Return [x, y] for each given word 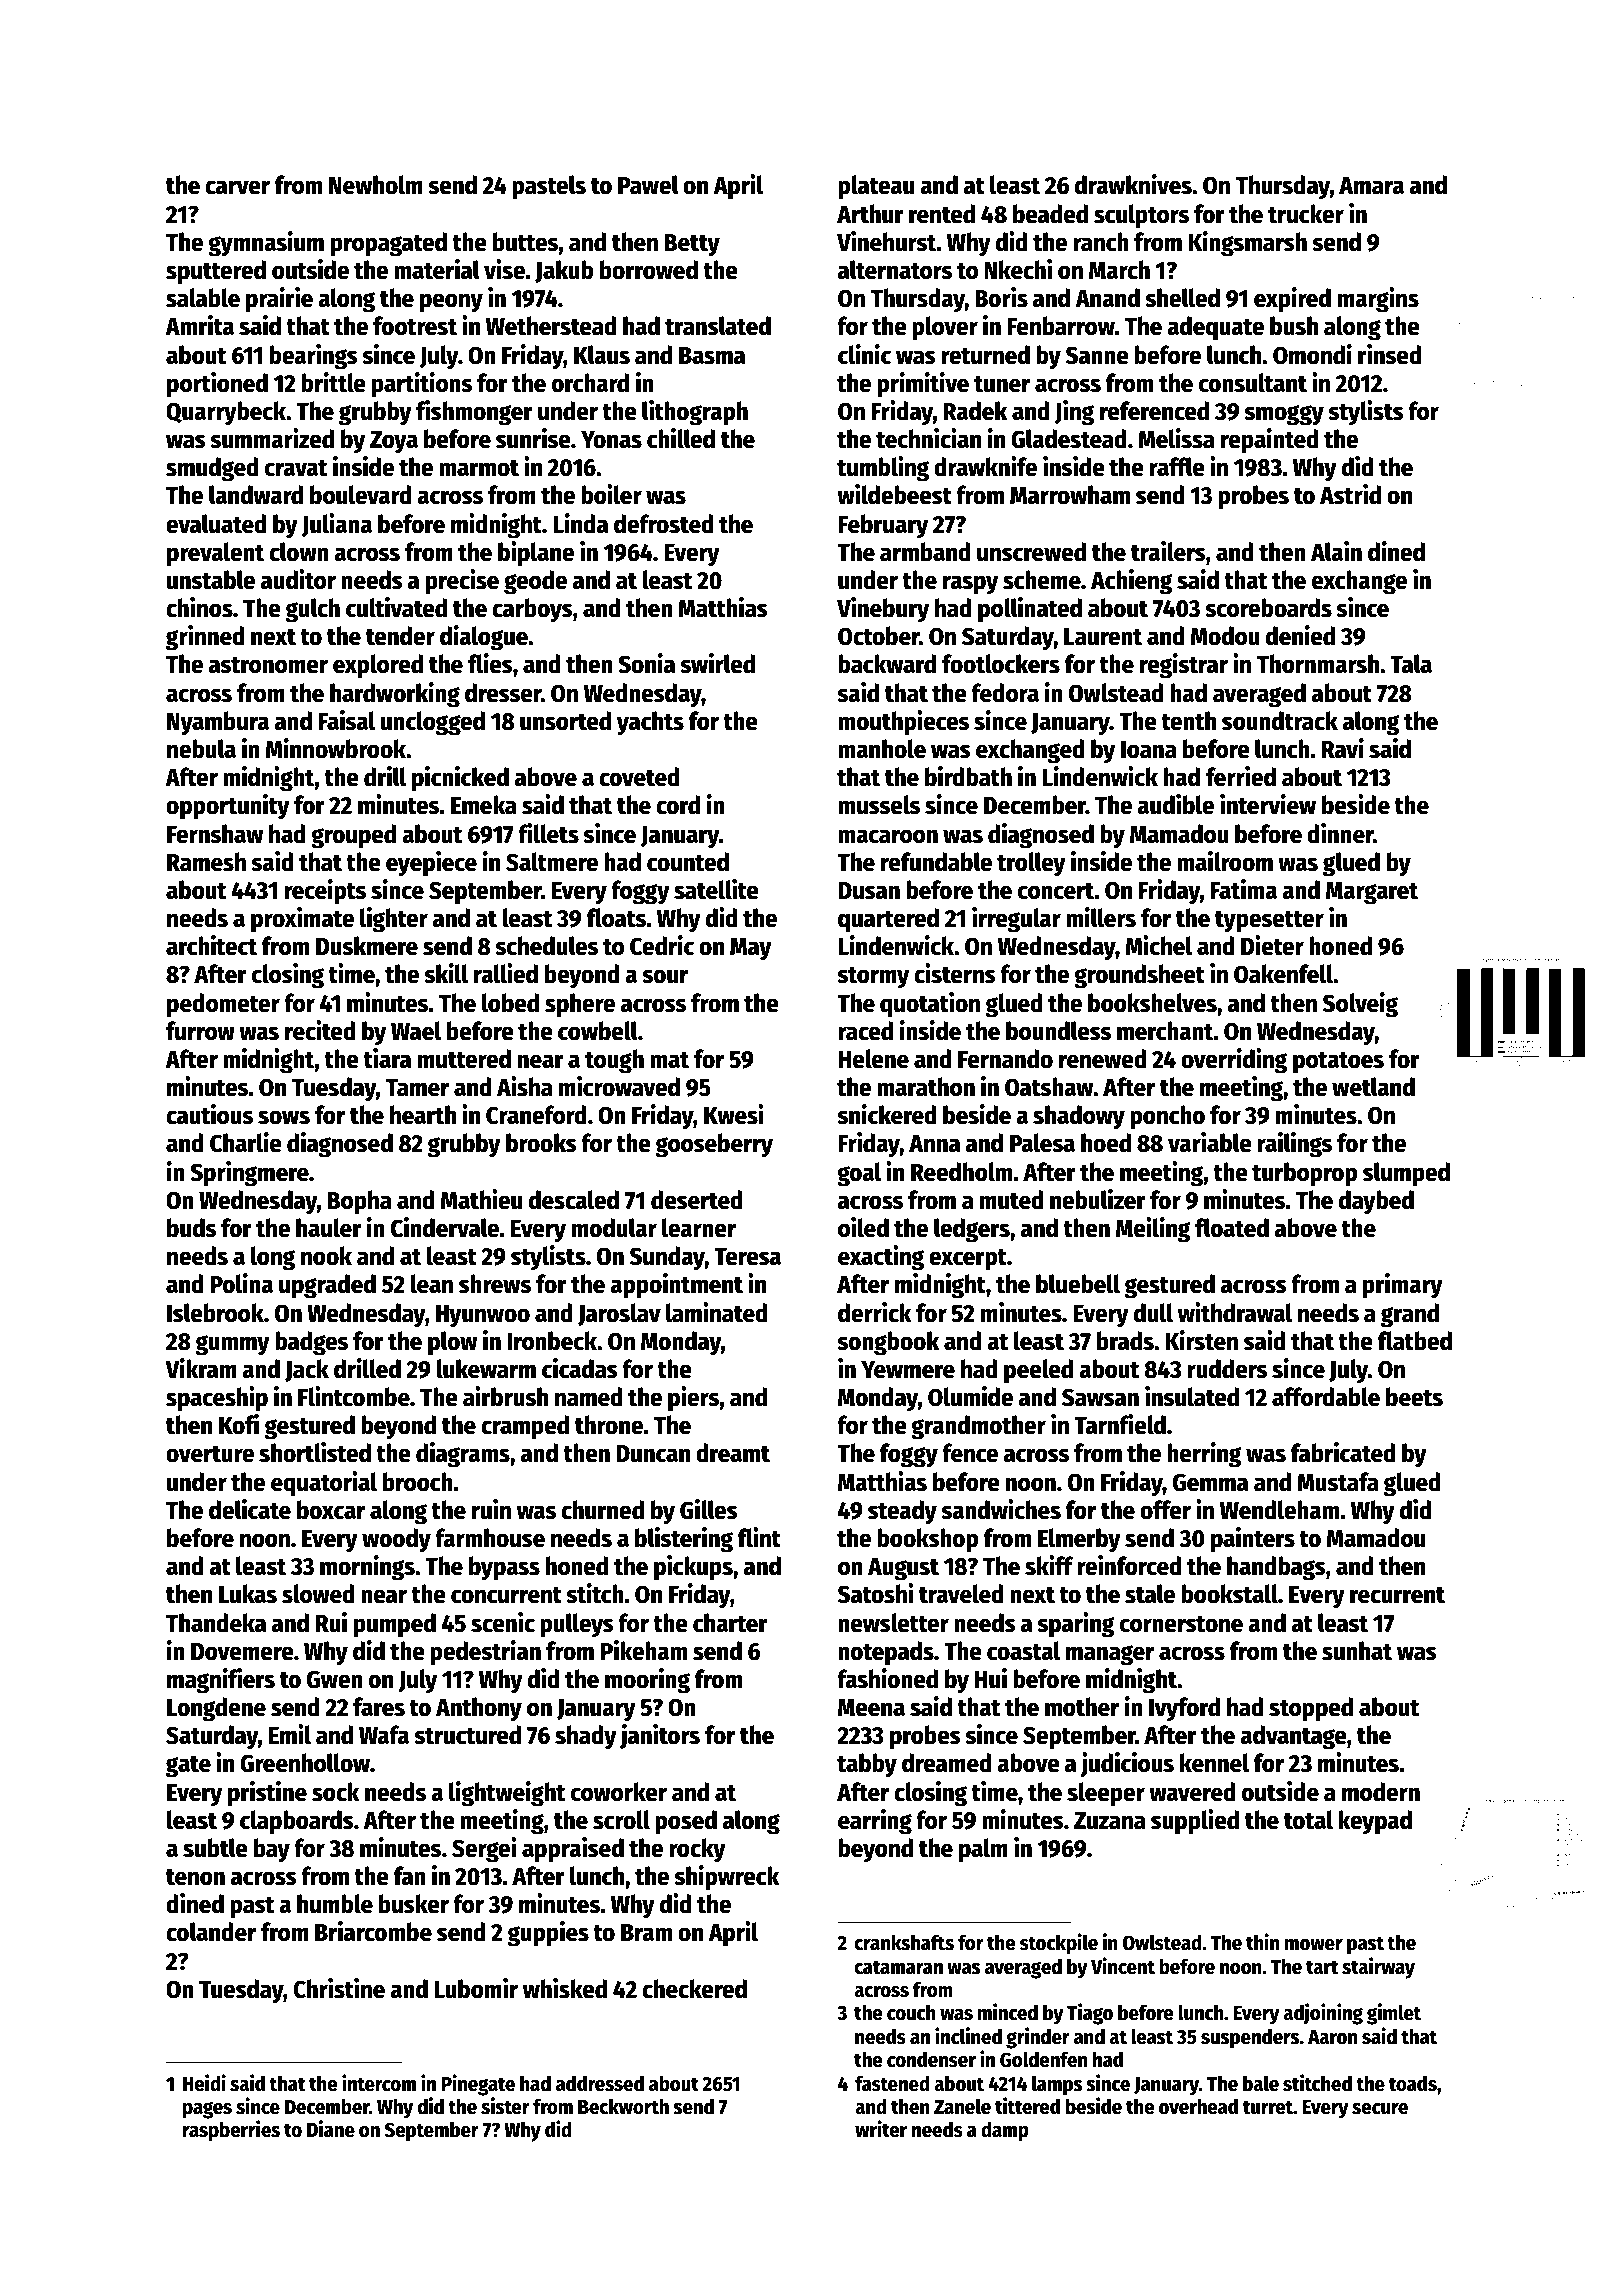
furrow [200, 1031]
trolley [1031, 864]
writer [881, 2129]
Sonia [646, 663]
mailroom [1225, 861]
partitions [422, 385]
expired [1292, 300]
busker [414, 1904]
